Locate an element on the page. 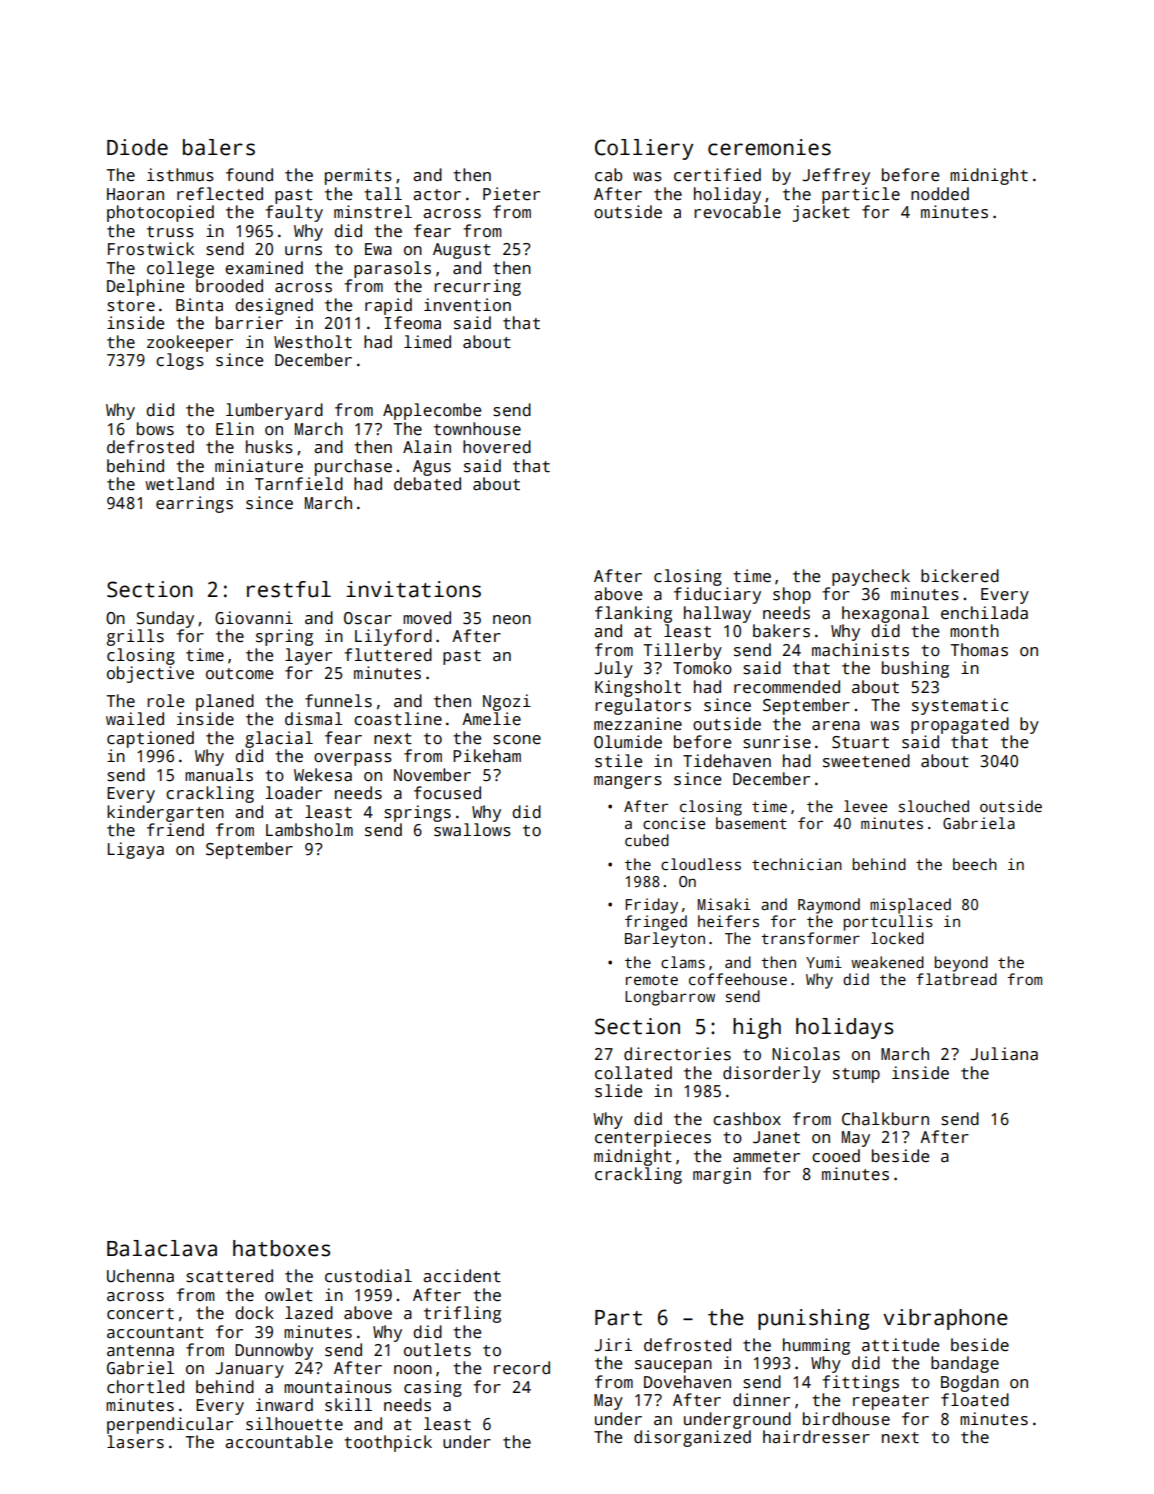 This document has height=1494, width=1154. fiduciary is located at coordinates (717, 595).
